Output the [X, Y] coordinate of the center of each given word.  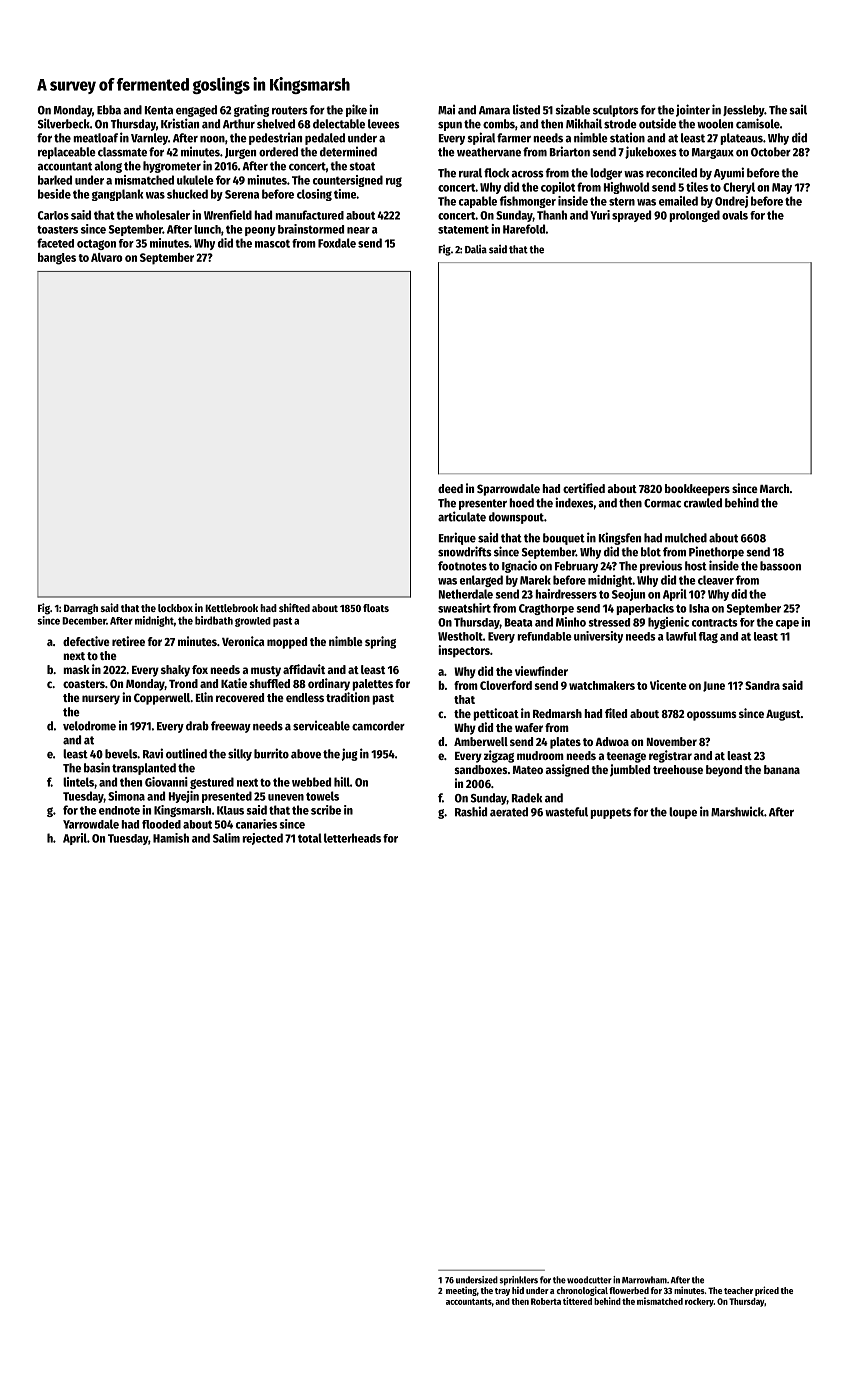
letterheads [352, 838]
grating [251, 110]
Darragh [81, 609]
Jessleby [744, 111]
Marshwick [737, 811]
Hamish [171, 838]
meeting [461, 1291]
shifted [294, 607]
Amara [494, 110]
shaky [175, 671]
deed [450, 488]
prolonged [694, 216]
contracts [715, 622]
